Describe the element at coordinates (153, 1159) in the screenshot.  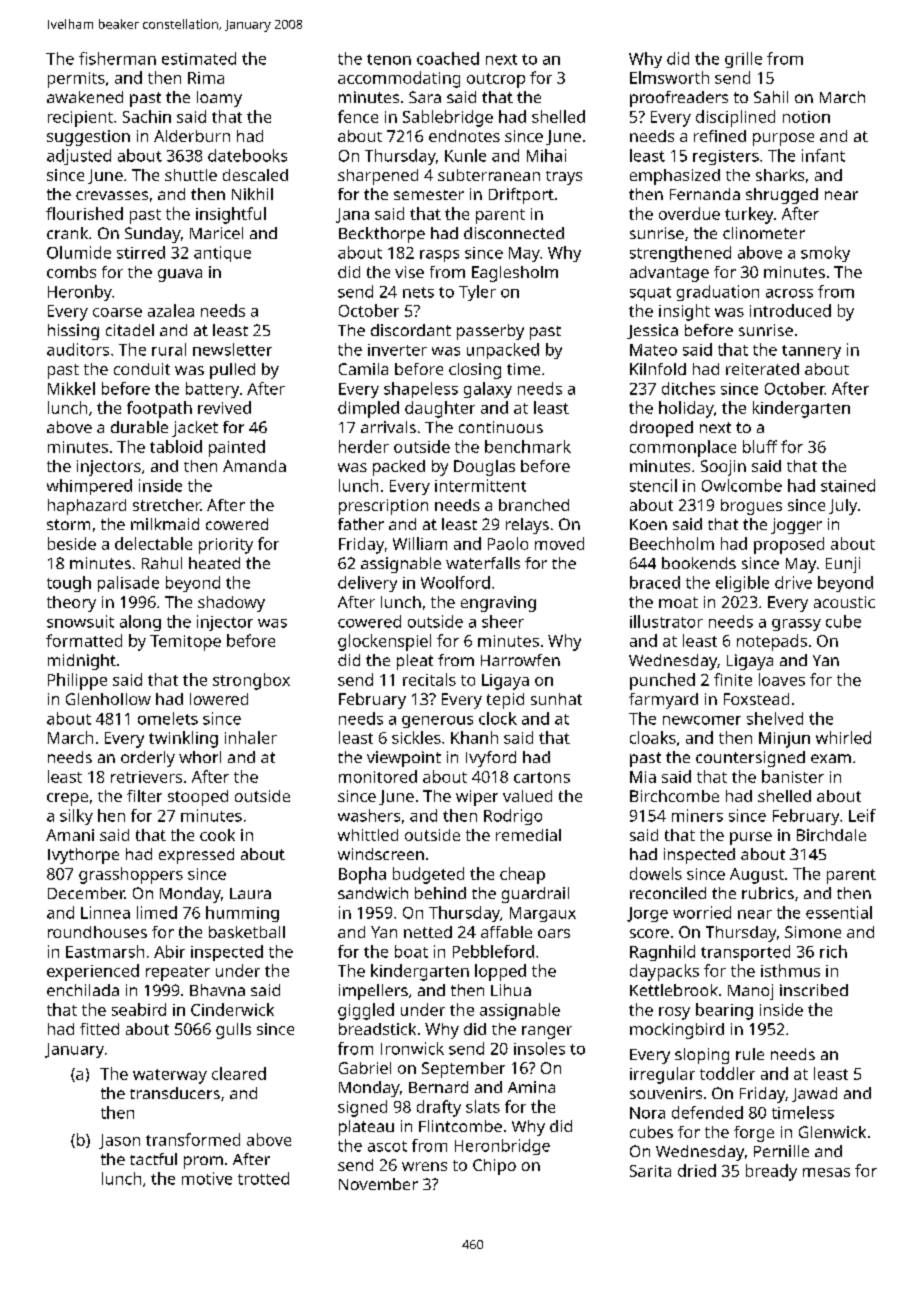
I see `tactful` at that location.
